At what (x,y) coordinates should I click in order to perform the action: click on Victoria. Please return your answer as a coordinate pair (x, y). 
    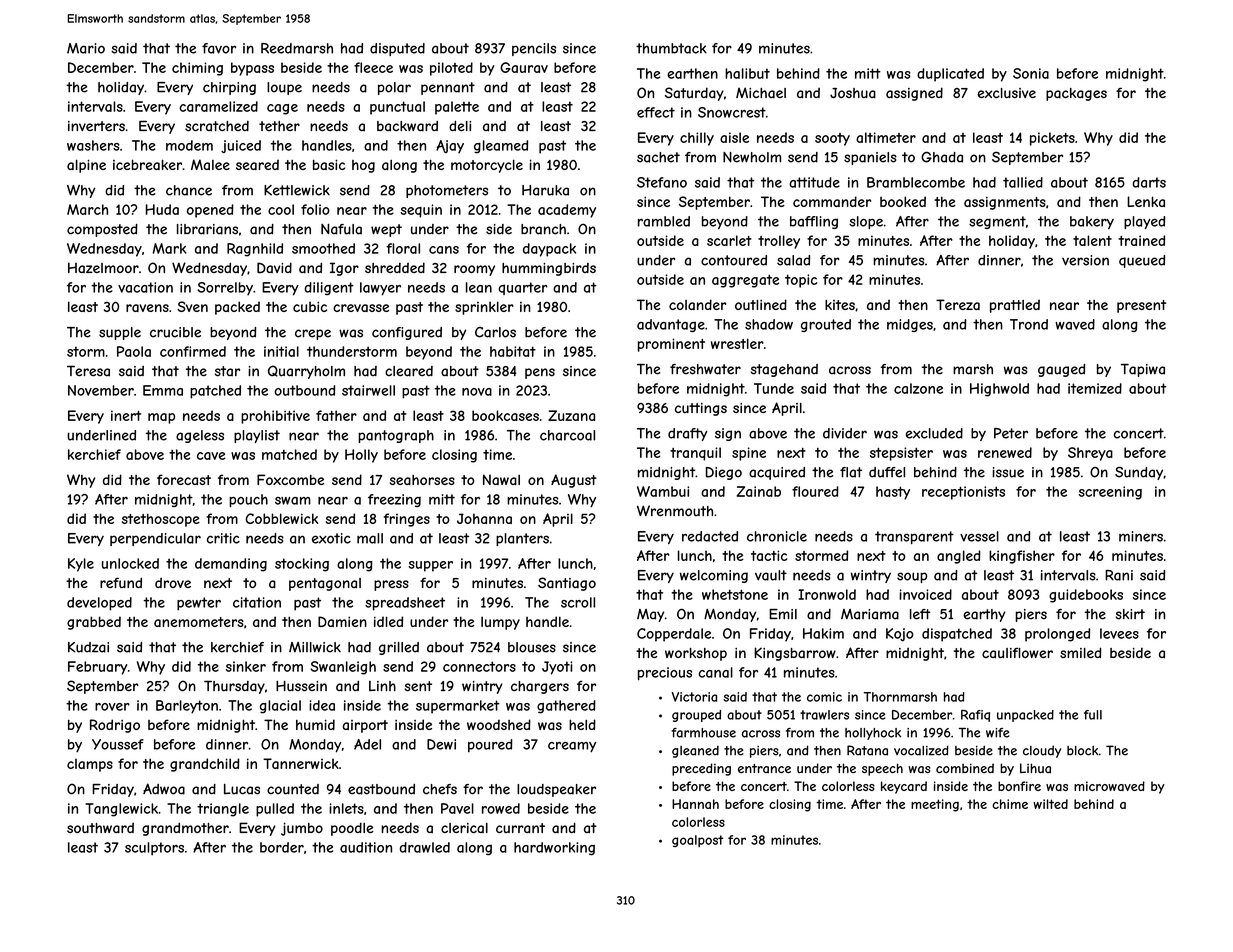
    Looking at the image, I should click on (694, 697).
